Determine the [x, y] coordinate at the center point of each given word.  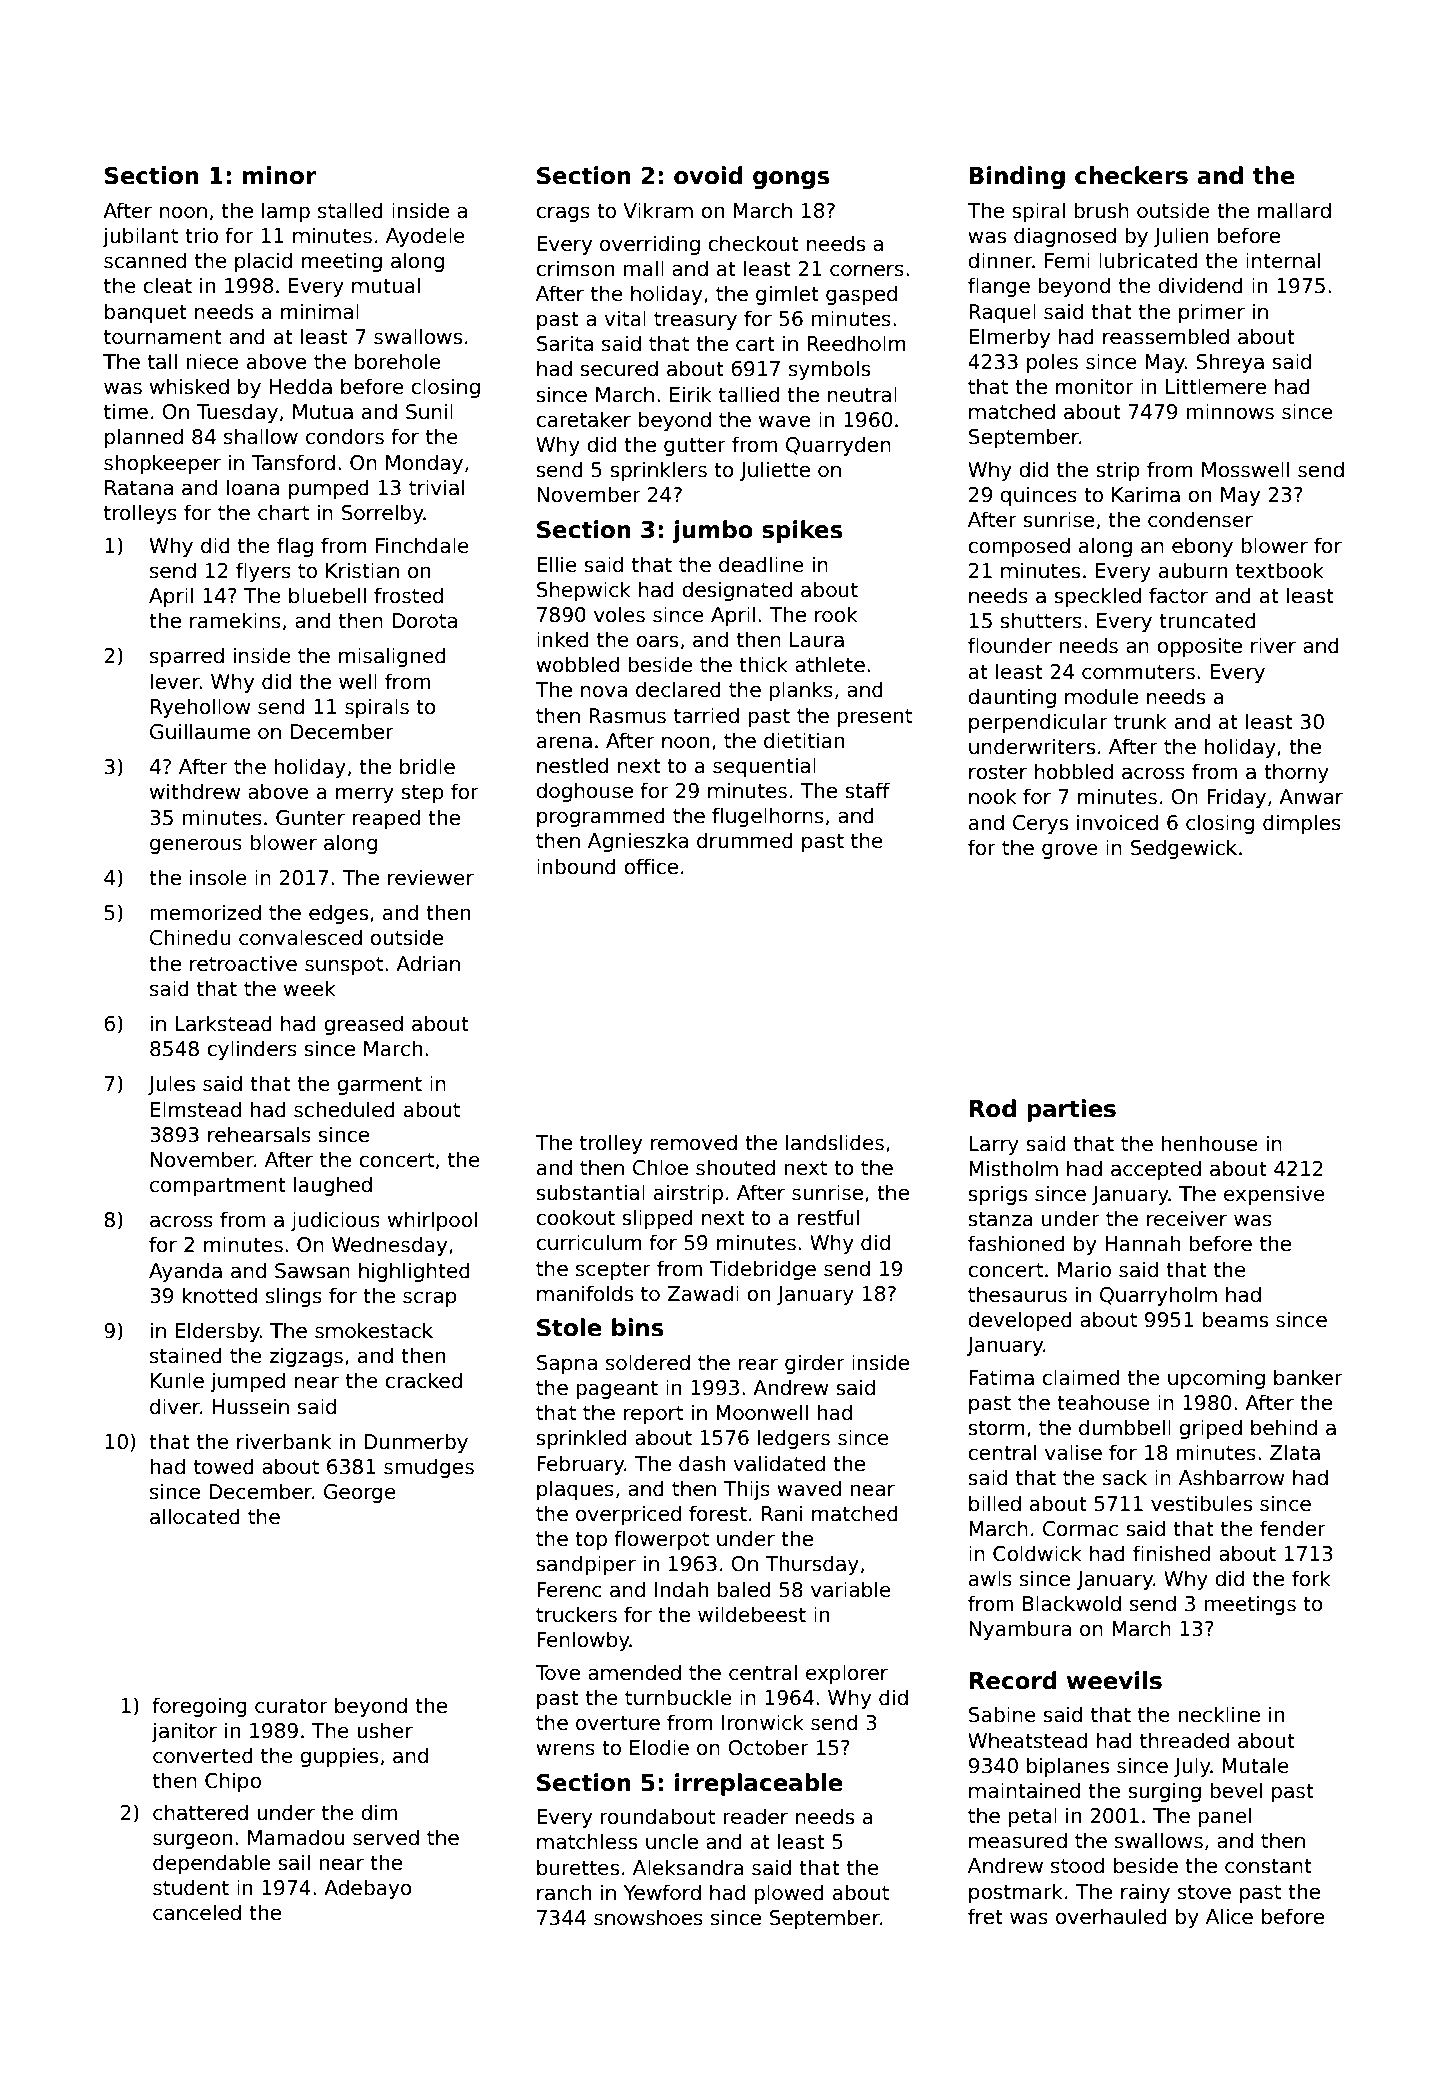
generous [196, 846]
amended [634, 1672]
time [126, 411]
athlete [830, 664]
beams [1235, 1319]
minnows [1230, 411]
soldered [648, 1362]
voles [619, 614]
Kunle [177, 1380]
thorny [1296, 773]
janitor [184, 1732]
